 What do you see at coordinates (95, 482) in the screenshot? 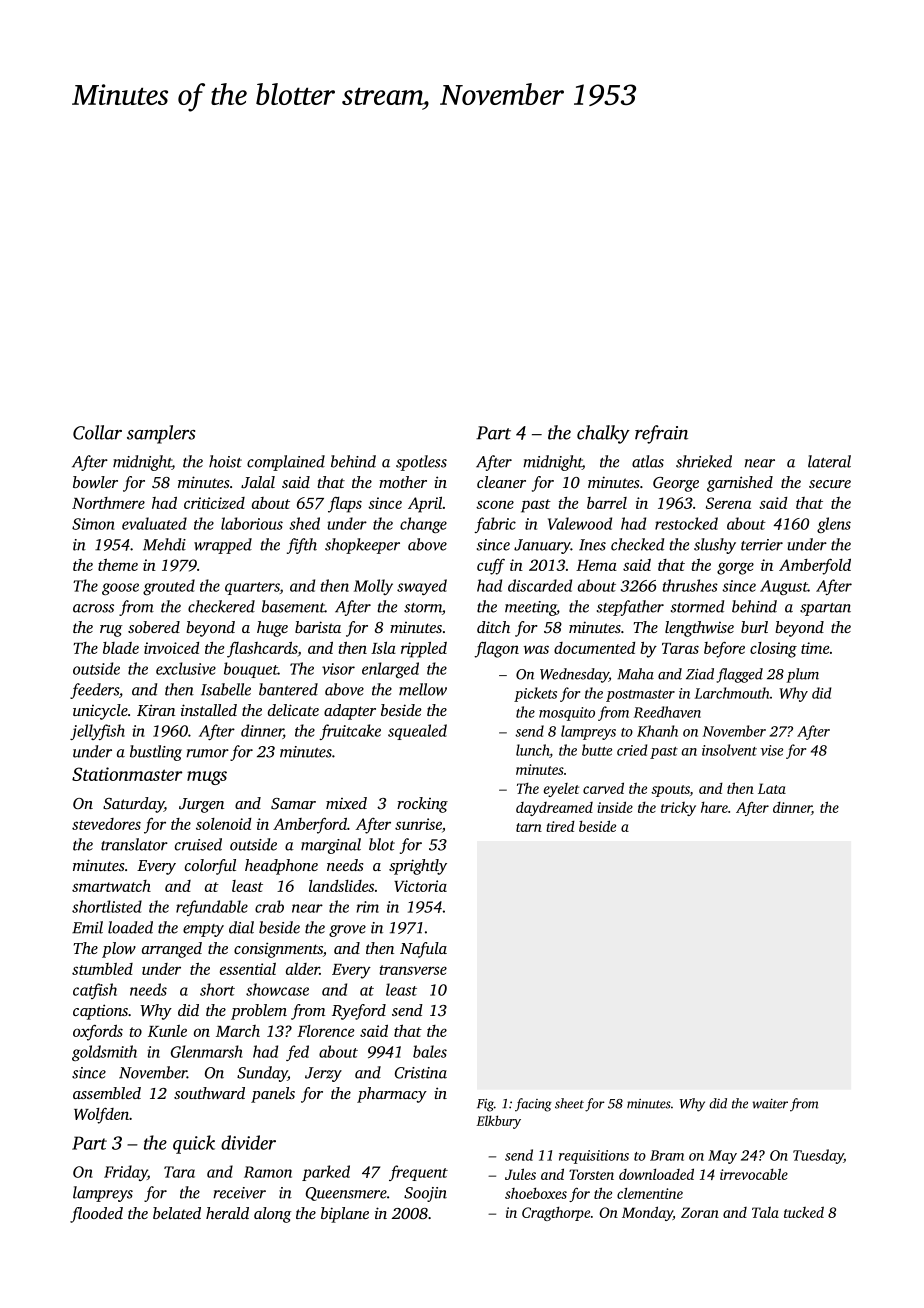
I see `bowler` at bounding box center [95, 482].
